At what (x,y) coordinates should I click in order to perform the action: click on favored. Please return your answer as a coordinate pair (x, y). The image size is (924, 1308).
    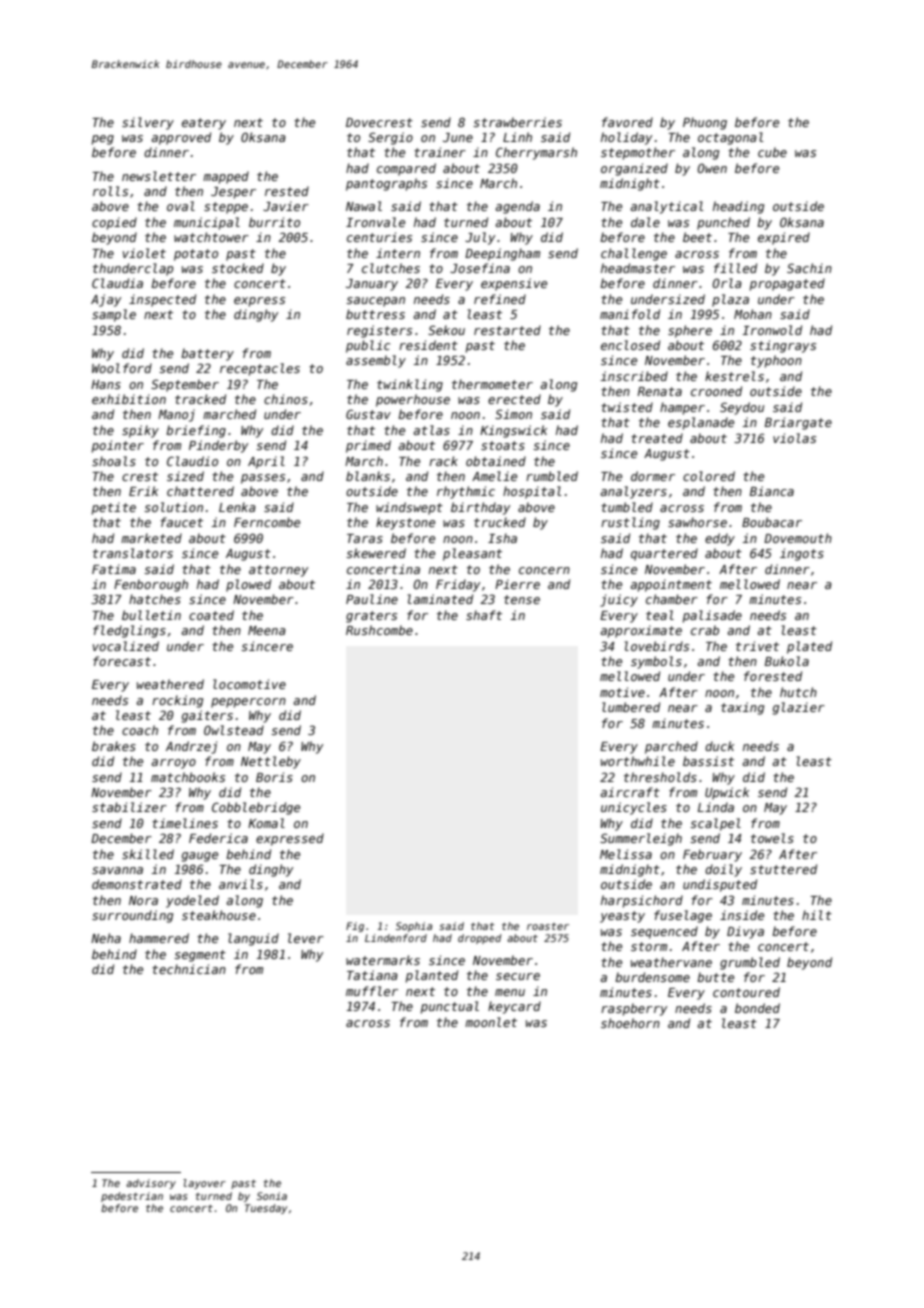
    Looking at the image, I should click on (627, 122).
